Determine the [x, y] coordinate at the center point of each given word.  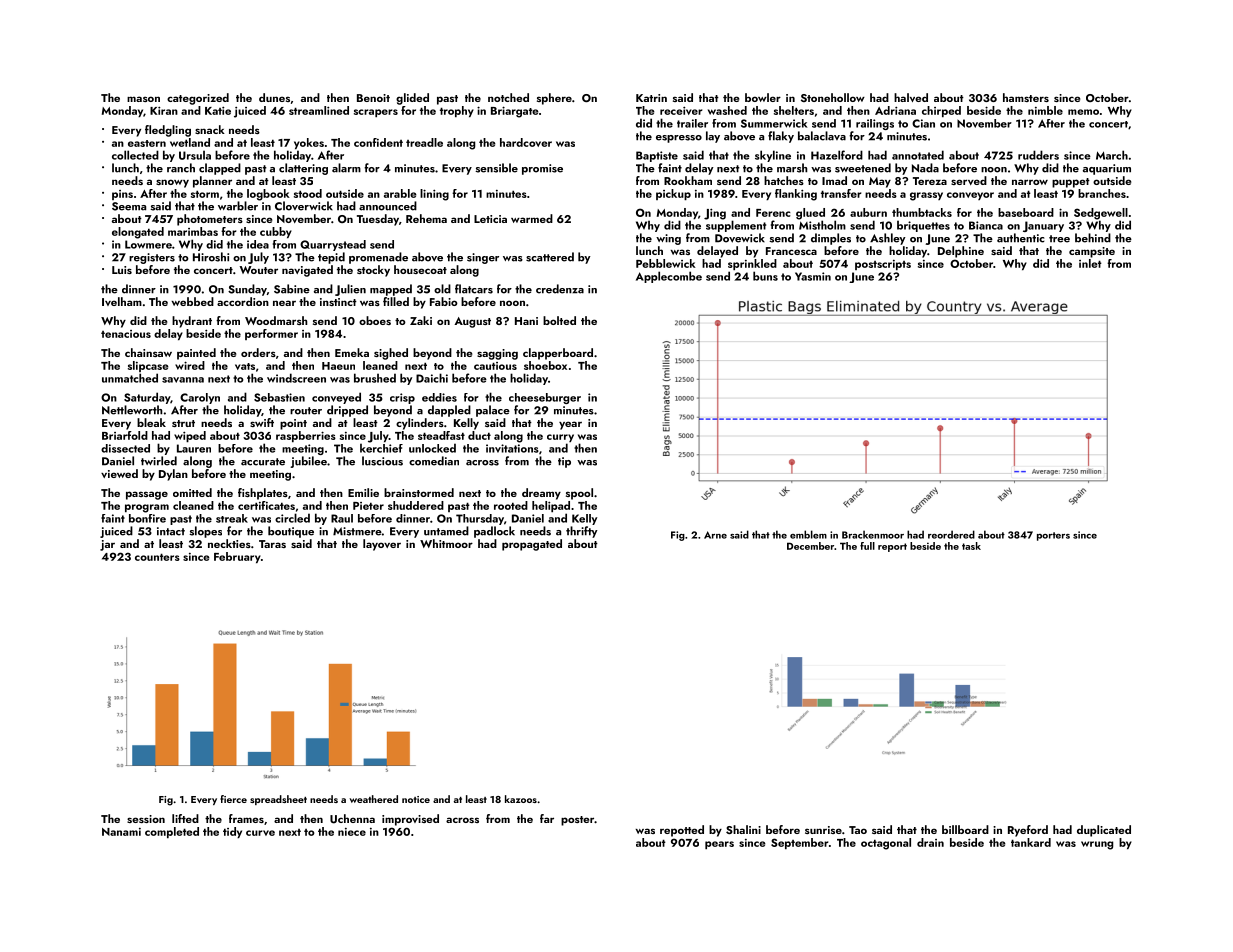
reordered [951, 534]
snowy [172, 183]
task [971, 546]
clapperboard [558, 354]
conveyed [336, 398]
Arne [715, 535]
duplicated [1104, 831]
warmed [532, 218]
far [547, 818]
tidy [232, 832]
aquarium [1107, 169]
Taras [272, 544]
